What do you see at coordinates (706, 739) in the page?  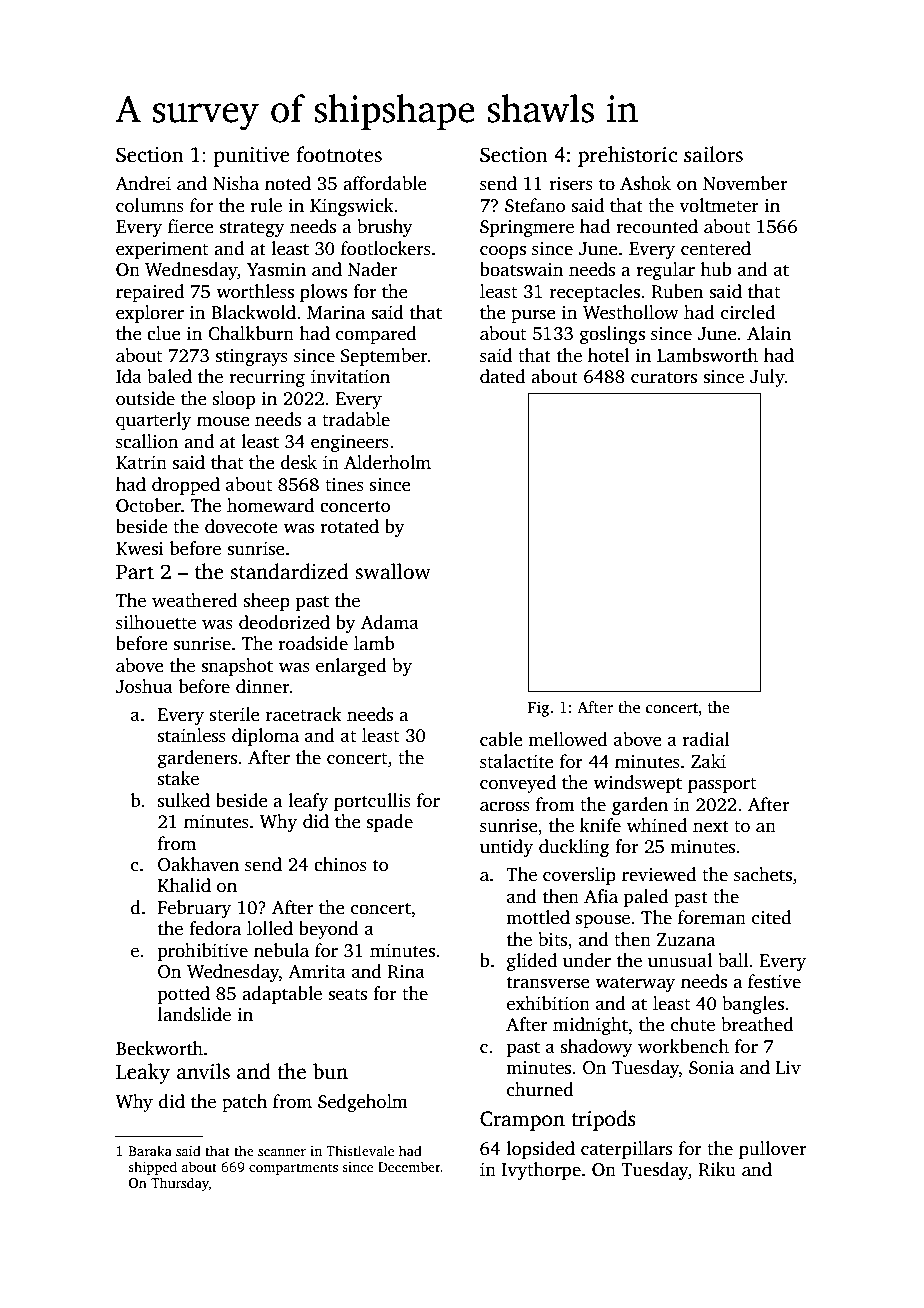 I see `radial` at bounding box center [706, 739].
